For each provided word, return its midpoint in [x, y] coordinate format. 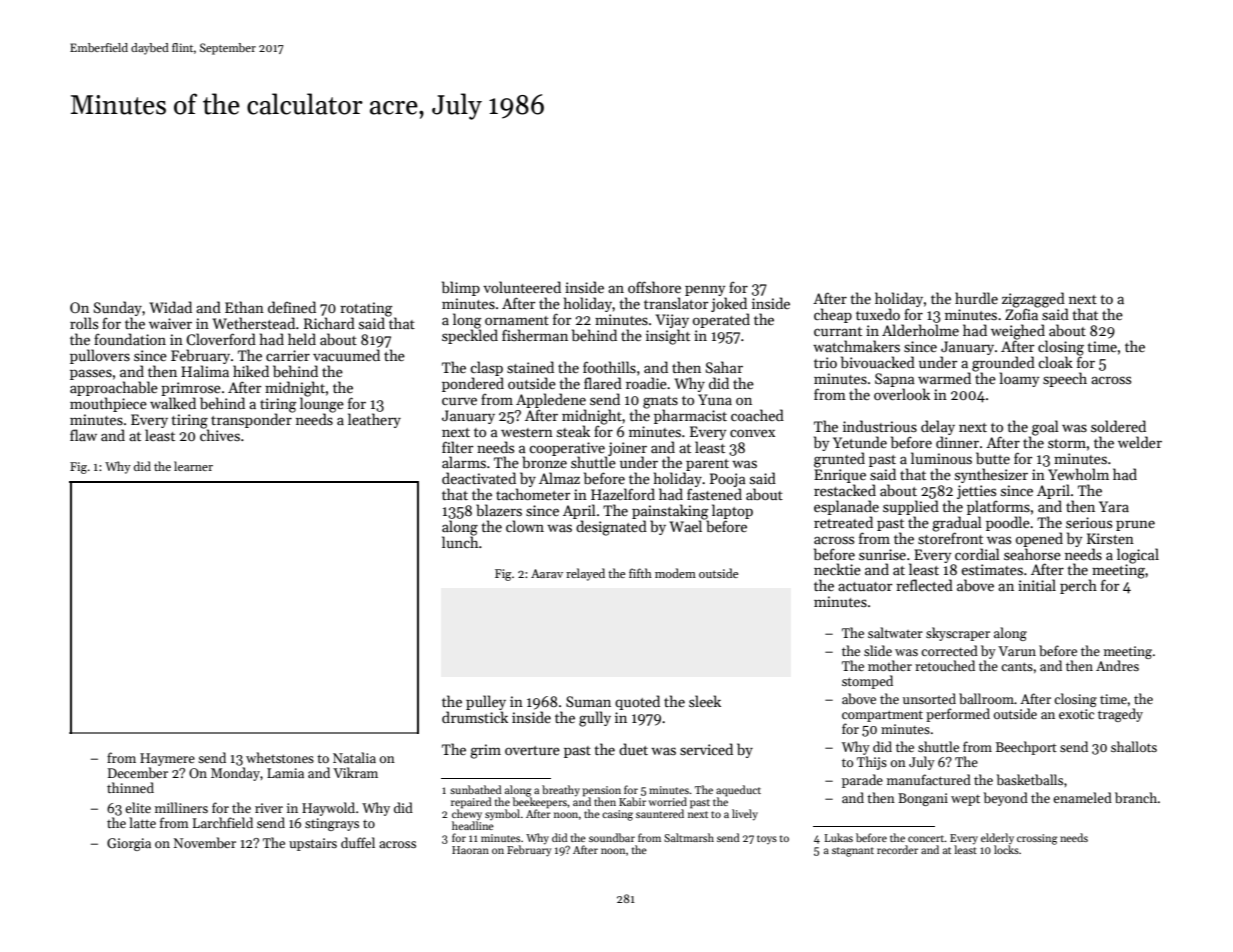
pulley [486, 702]
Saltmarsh [689, 837]
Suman [588, 701]
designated [611, 528]
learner [193, 466]
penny [705, 291]
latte [142, 822]
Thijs [872, 763]
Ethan [244, 307]
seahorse [1032, 554]
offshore [654, 287]
